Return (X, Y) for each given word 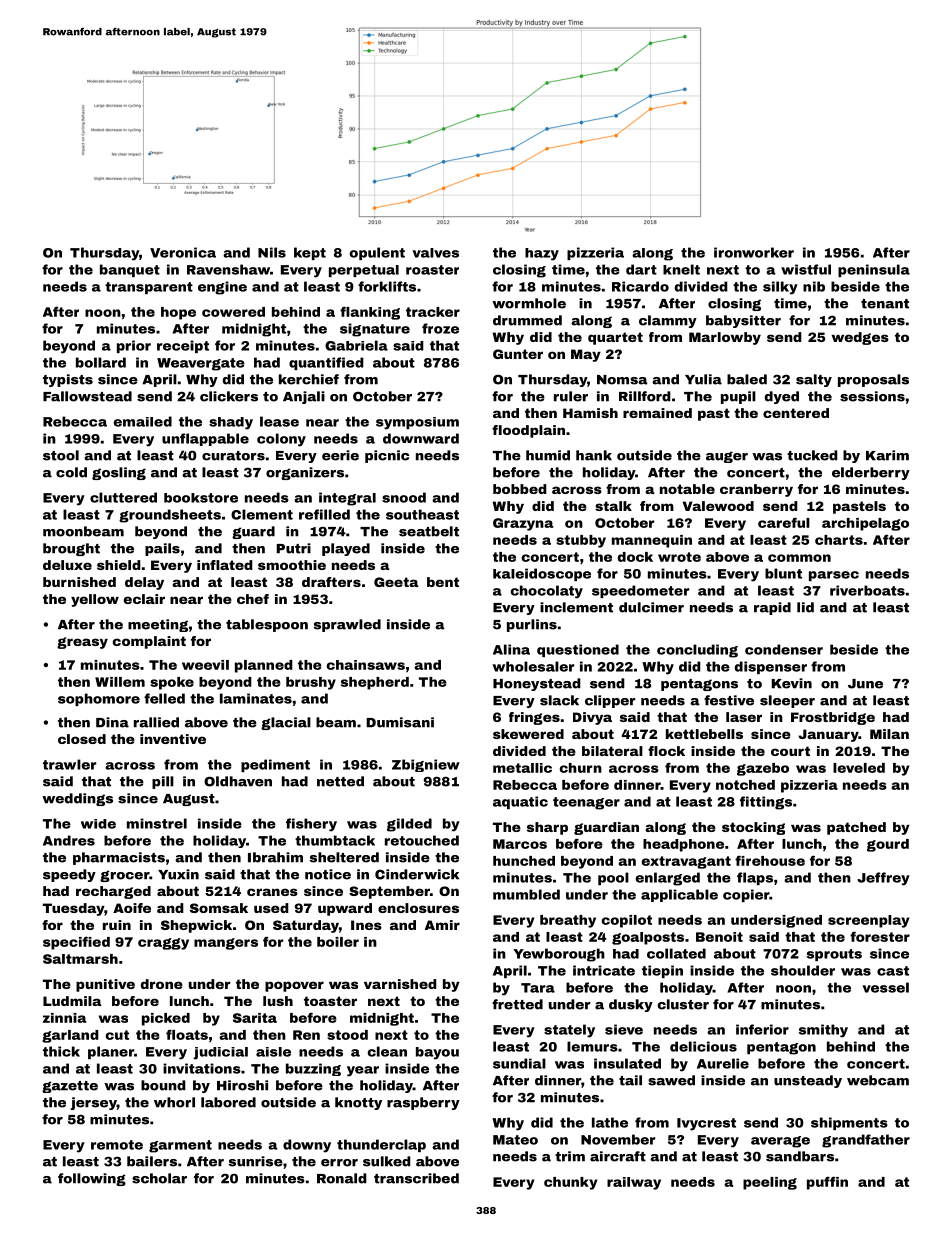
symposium (417, 423)
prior (134, 346)
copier (746, 895)
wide (98, 824)
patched (856, 828)
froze (440, 328)
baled (747, 379)
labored (228, 1102)
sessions (872, 396)
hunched (524, 861)
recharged (113, 892)
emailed (143, 421)
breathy (568, 921)
